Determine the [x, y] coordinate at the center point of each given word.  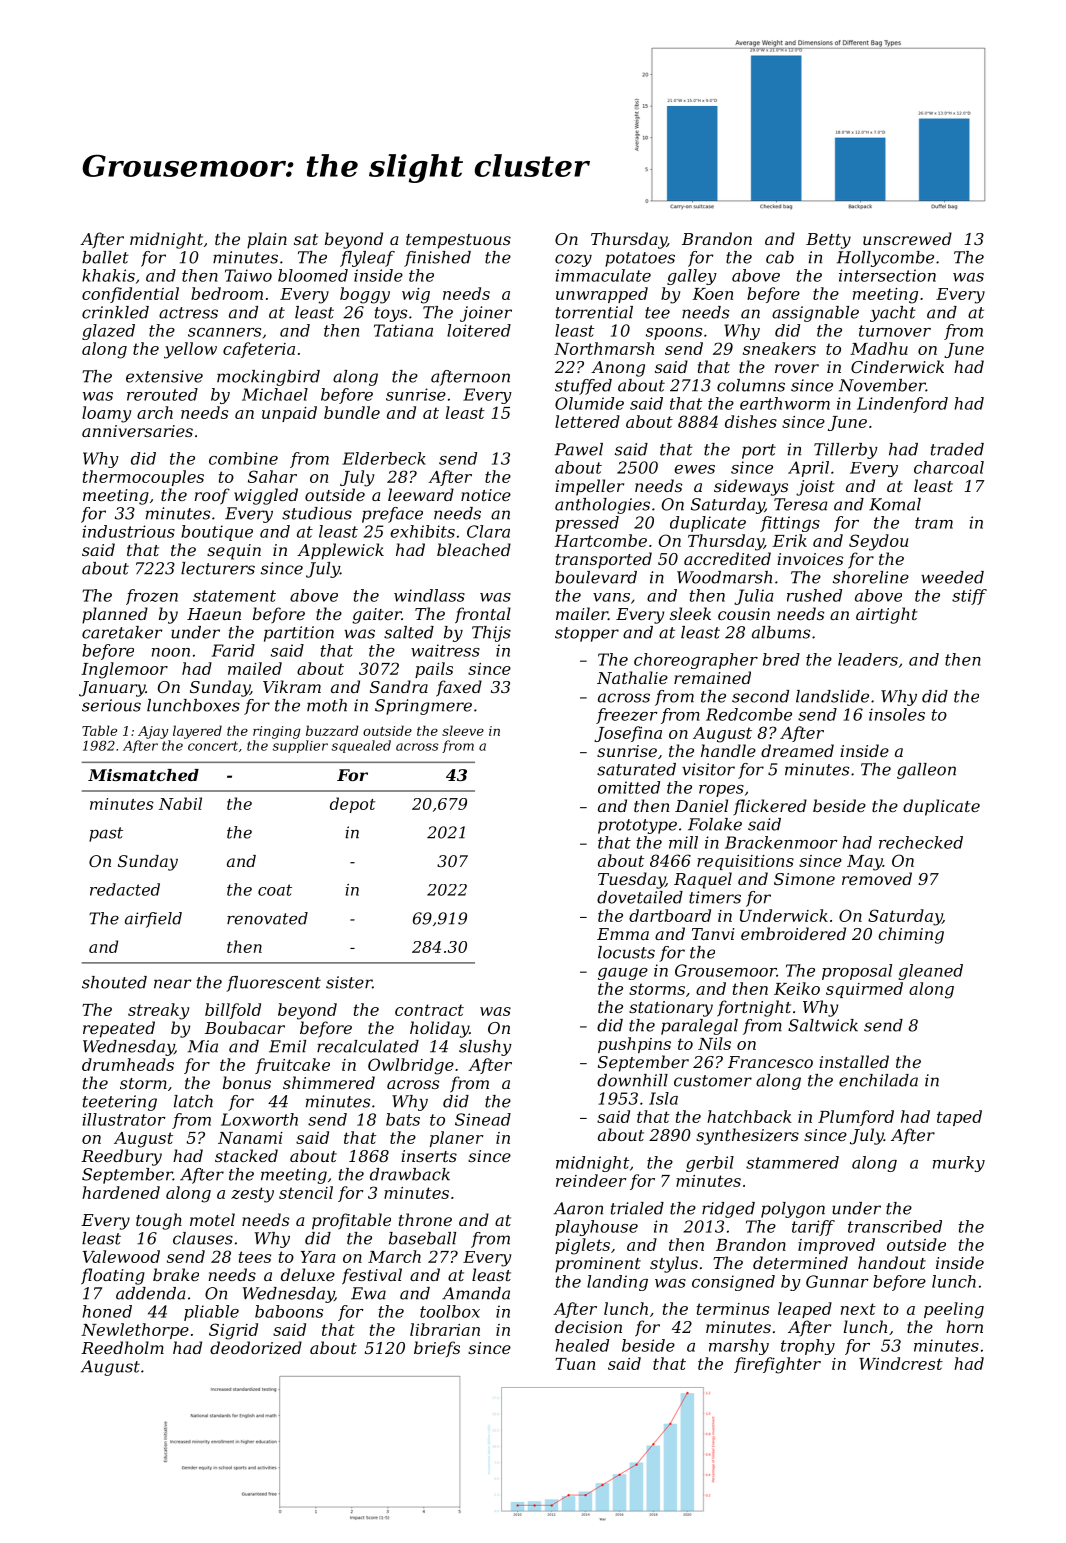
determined [800, 1262]
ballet [105, 257]
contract [429, 1010]
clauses [203, 1238]
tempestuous [458, 241]
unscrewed [907, 238]
